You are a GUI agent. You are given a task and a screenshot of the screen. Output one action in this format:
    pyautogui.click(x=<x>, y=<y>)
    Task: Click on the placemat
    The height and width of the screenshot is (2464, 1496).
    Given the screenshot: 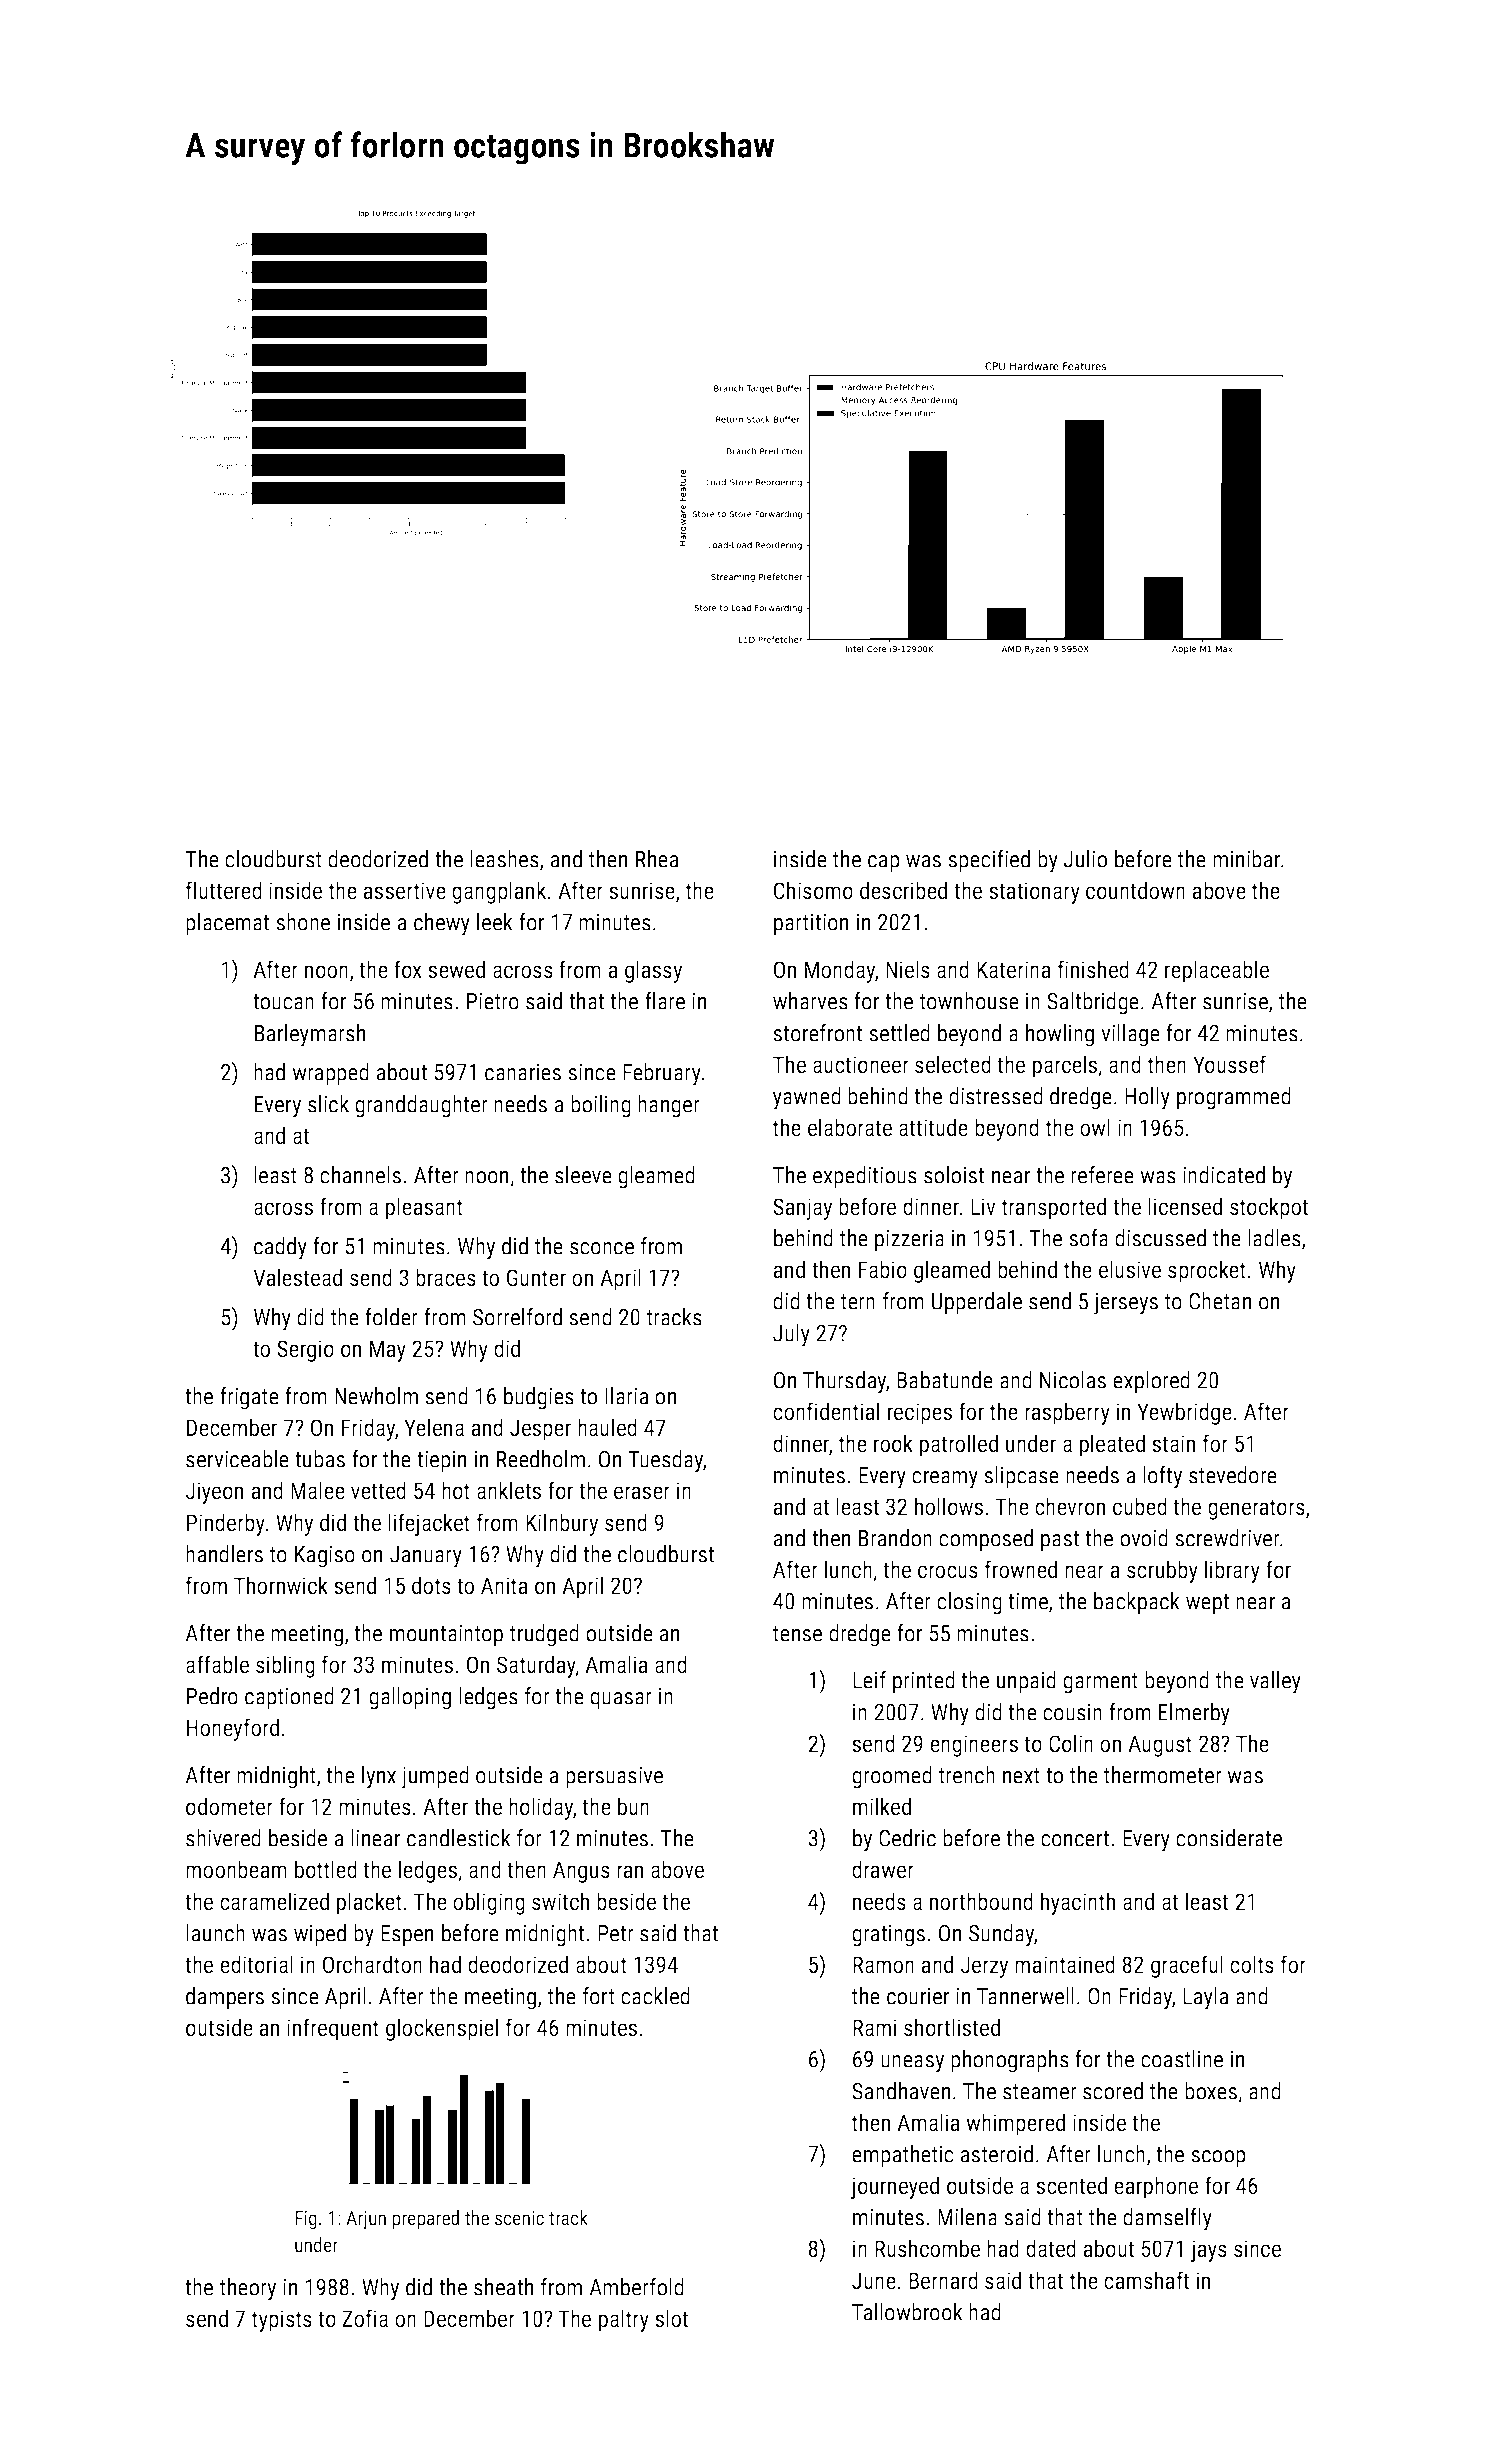 What is the action you would take?
    pyautogui.click(x=227, y=924)
